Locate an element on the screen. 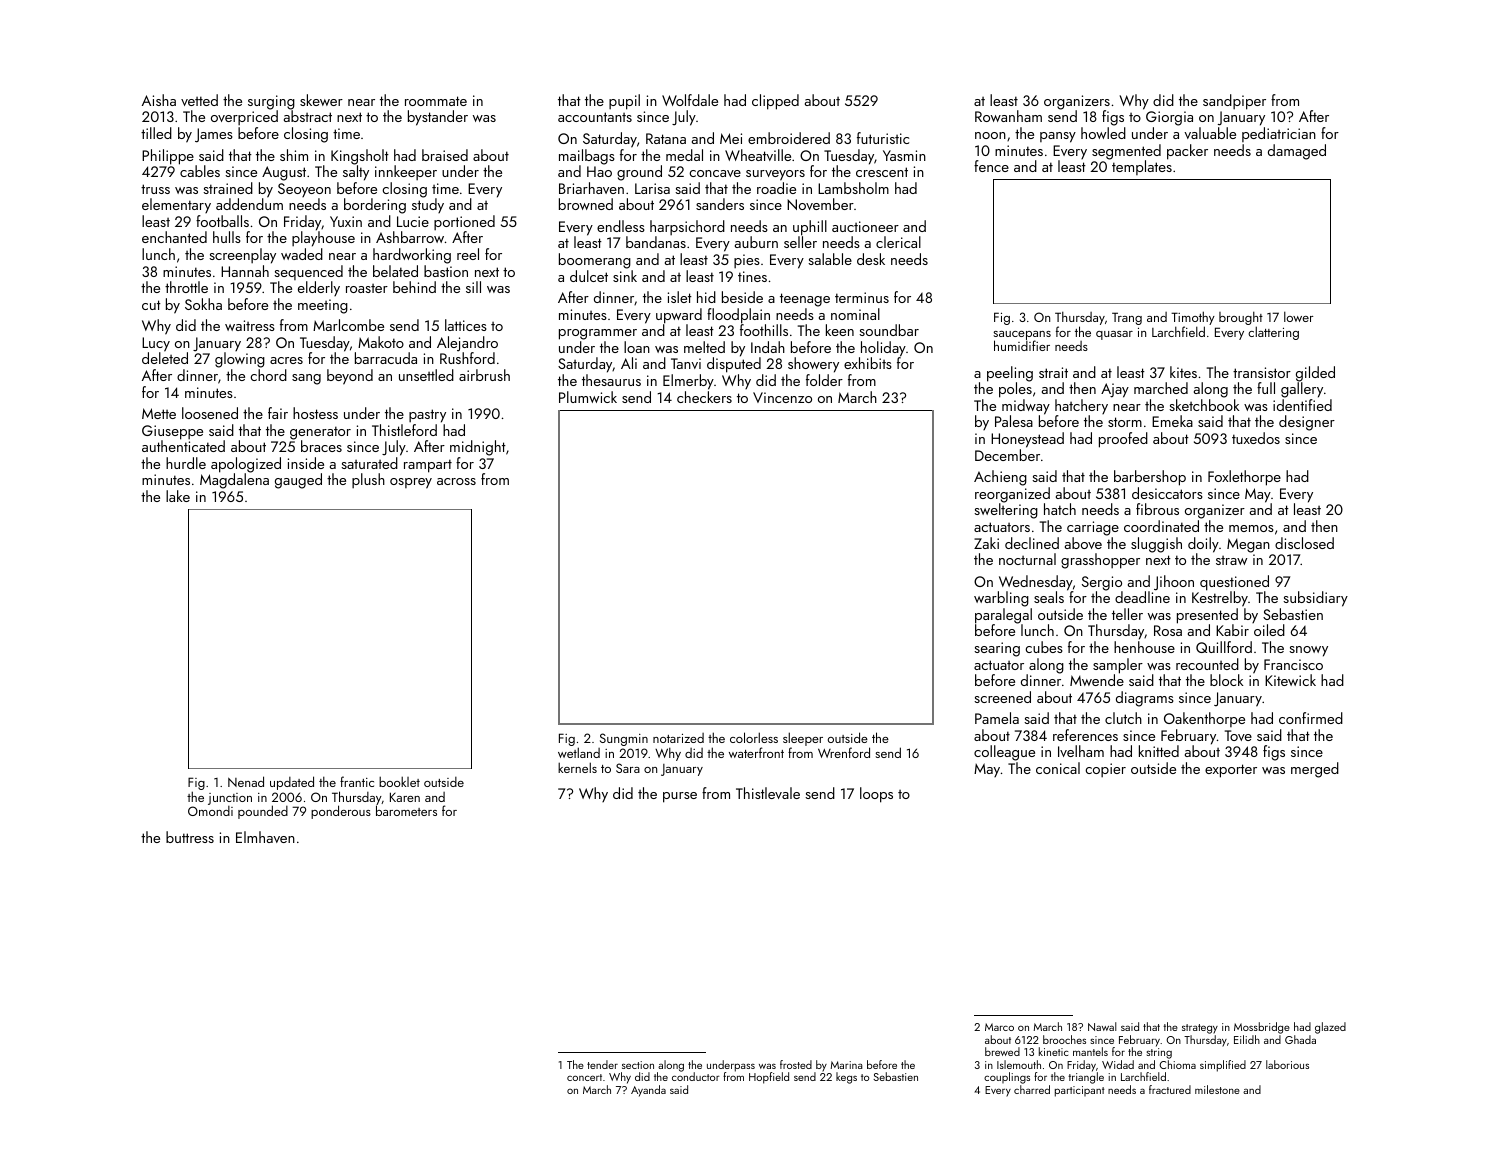 The height and width of the screenshot is (1153, 1492). mailbags is located at coordinates (587, 157).
